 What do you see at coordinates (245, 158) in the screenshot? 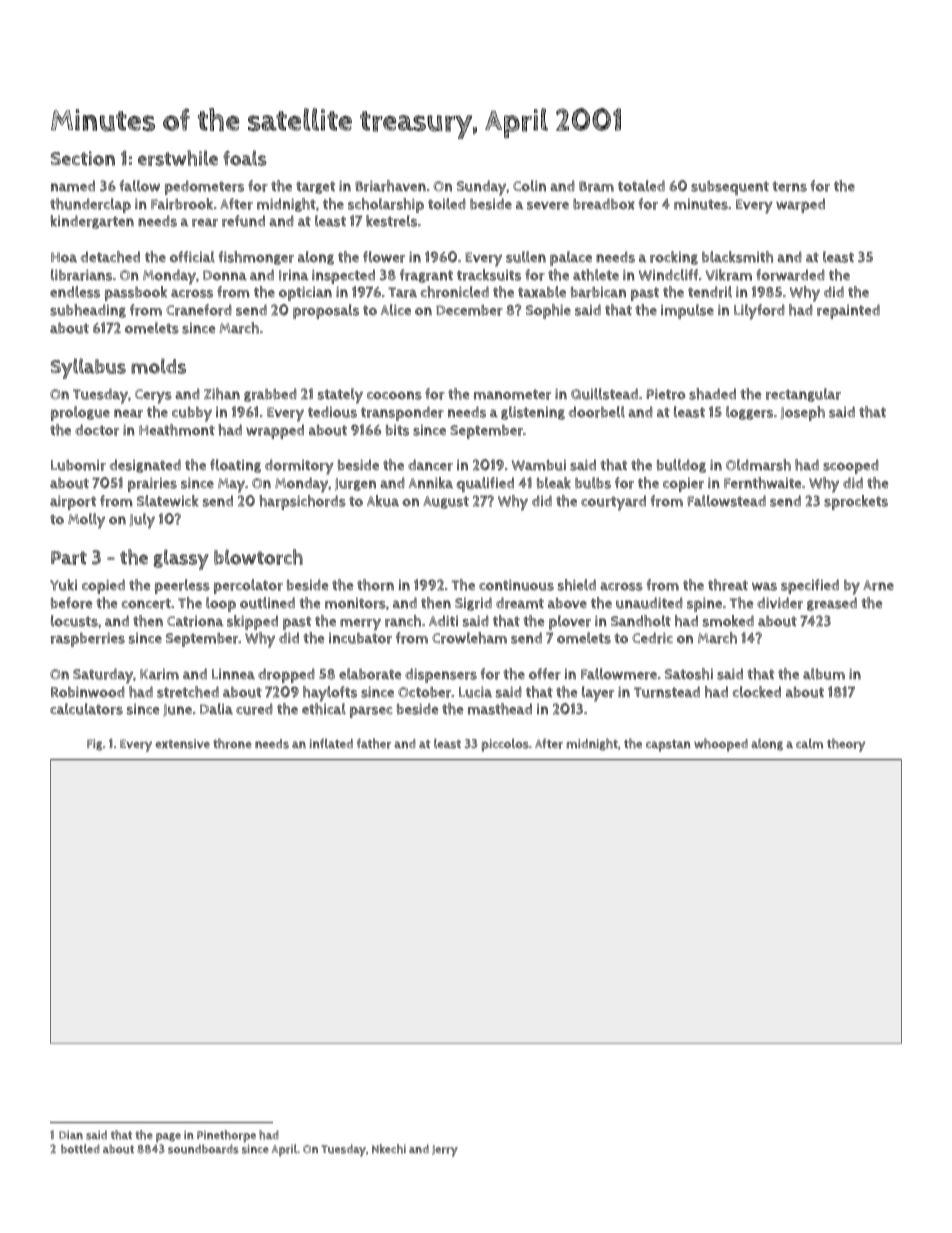
I see `foals` at bounding box center [245, 158].
